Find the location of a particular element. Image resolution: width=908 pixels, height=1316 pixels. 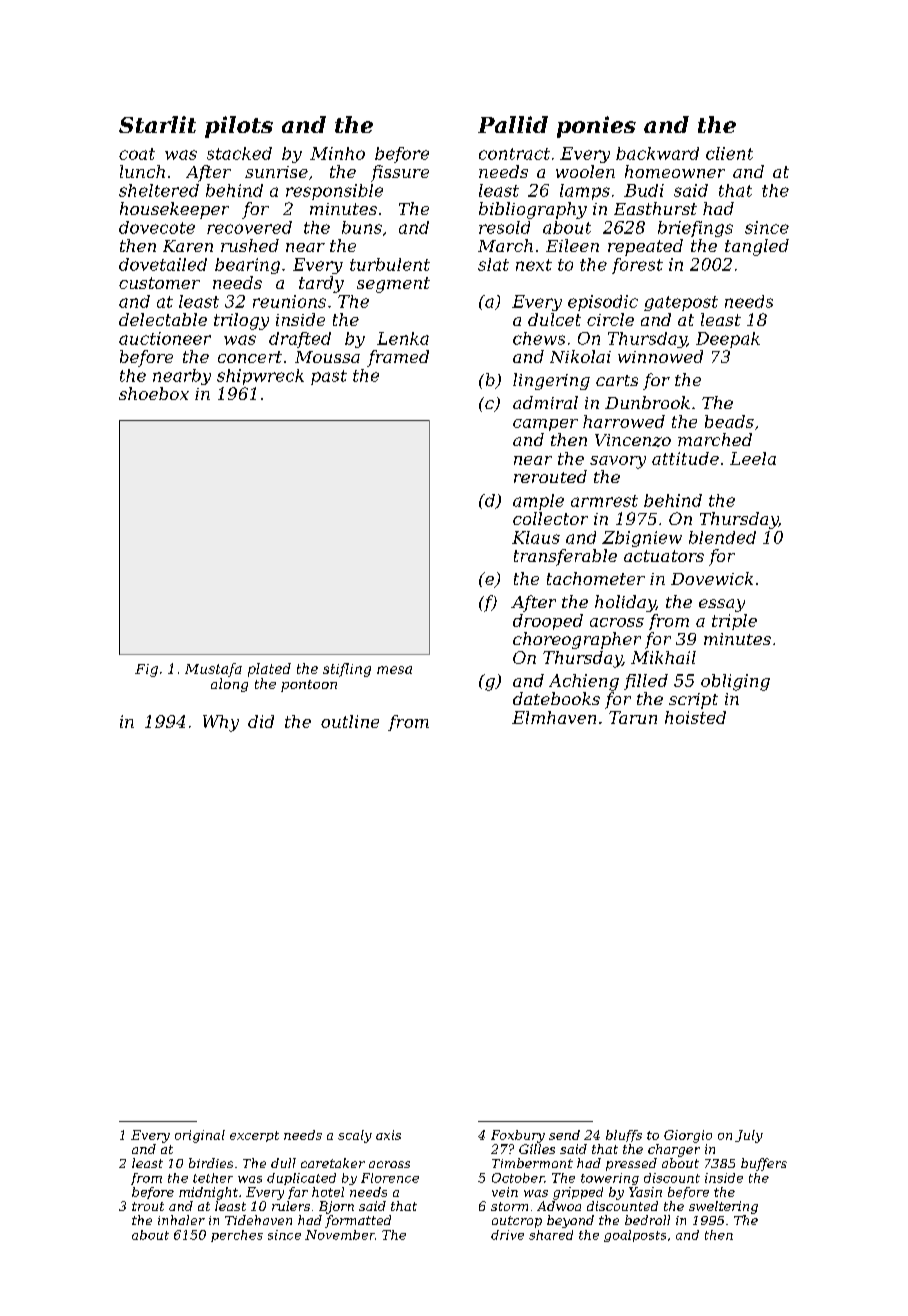

tangled is located at coordinates (757, 247).
